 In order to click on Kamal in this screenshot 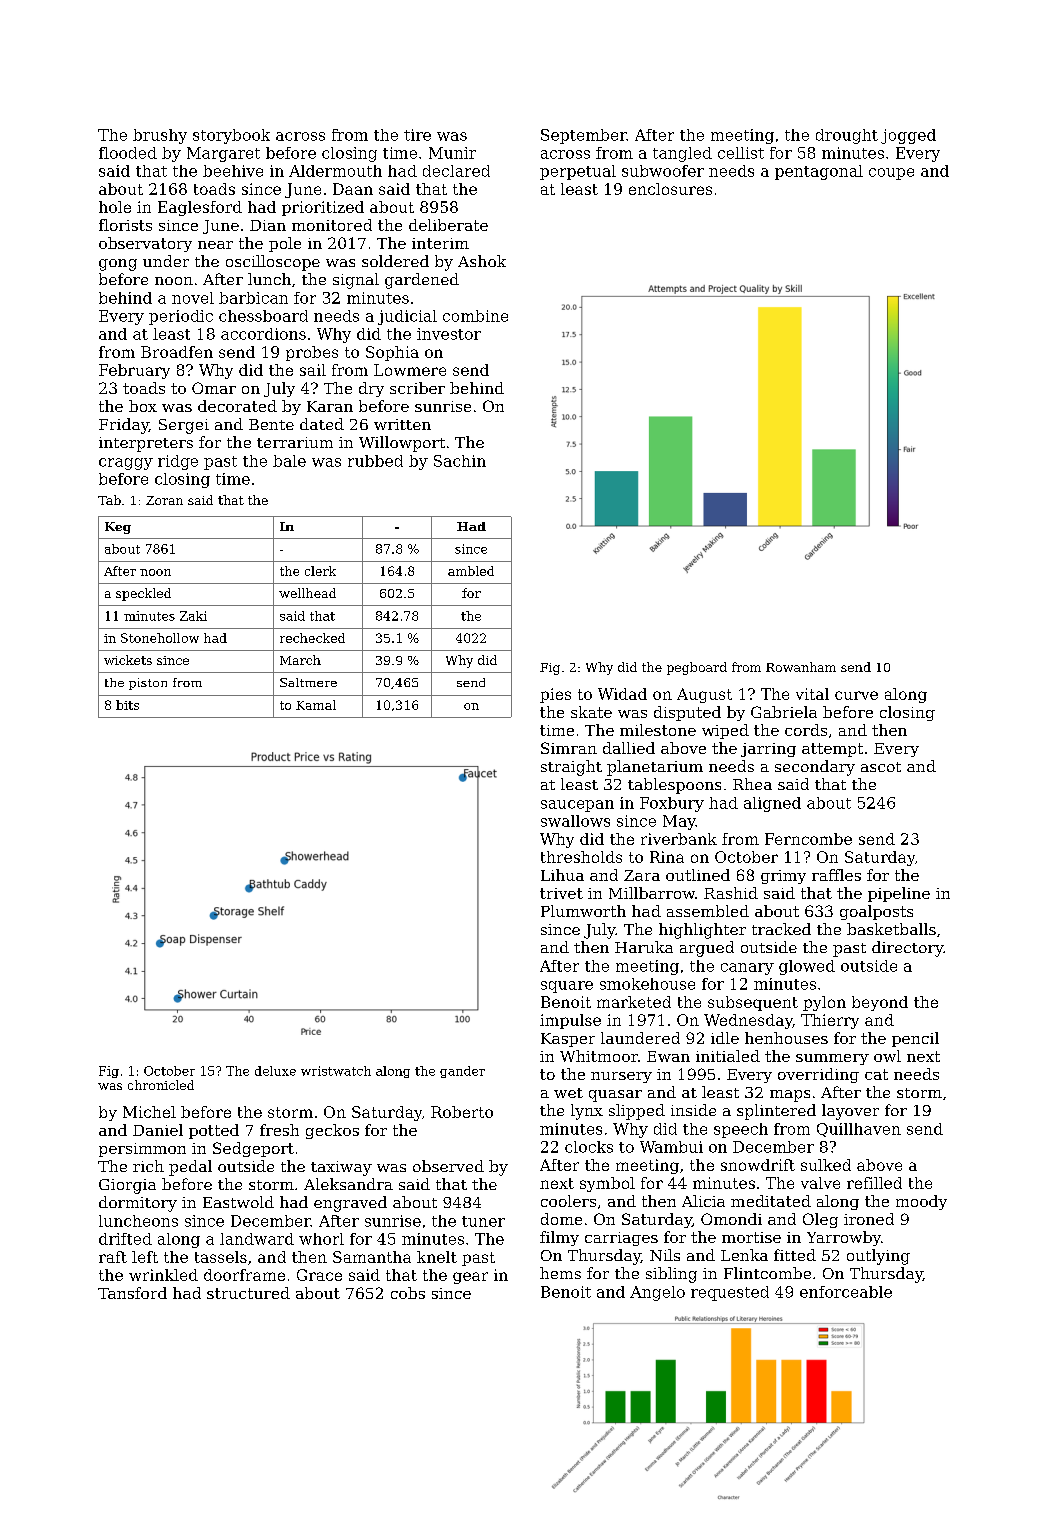, I will do `click(316, 705)`.
